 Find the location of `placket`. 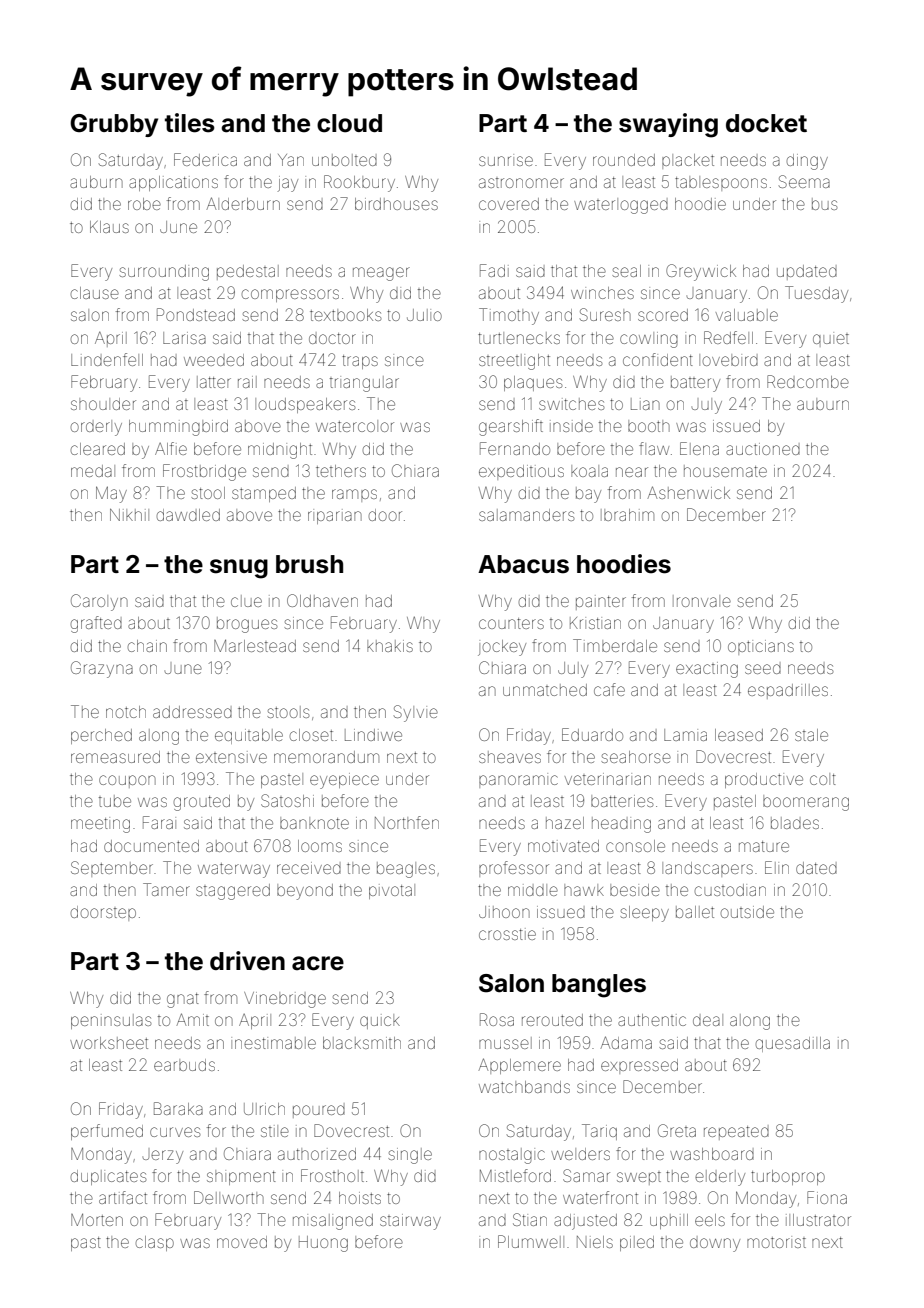

placket is located at coordinates (688, 161).
